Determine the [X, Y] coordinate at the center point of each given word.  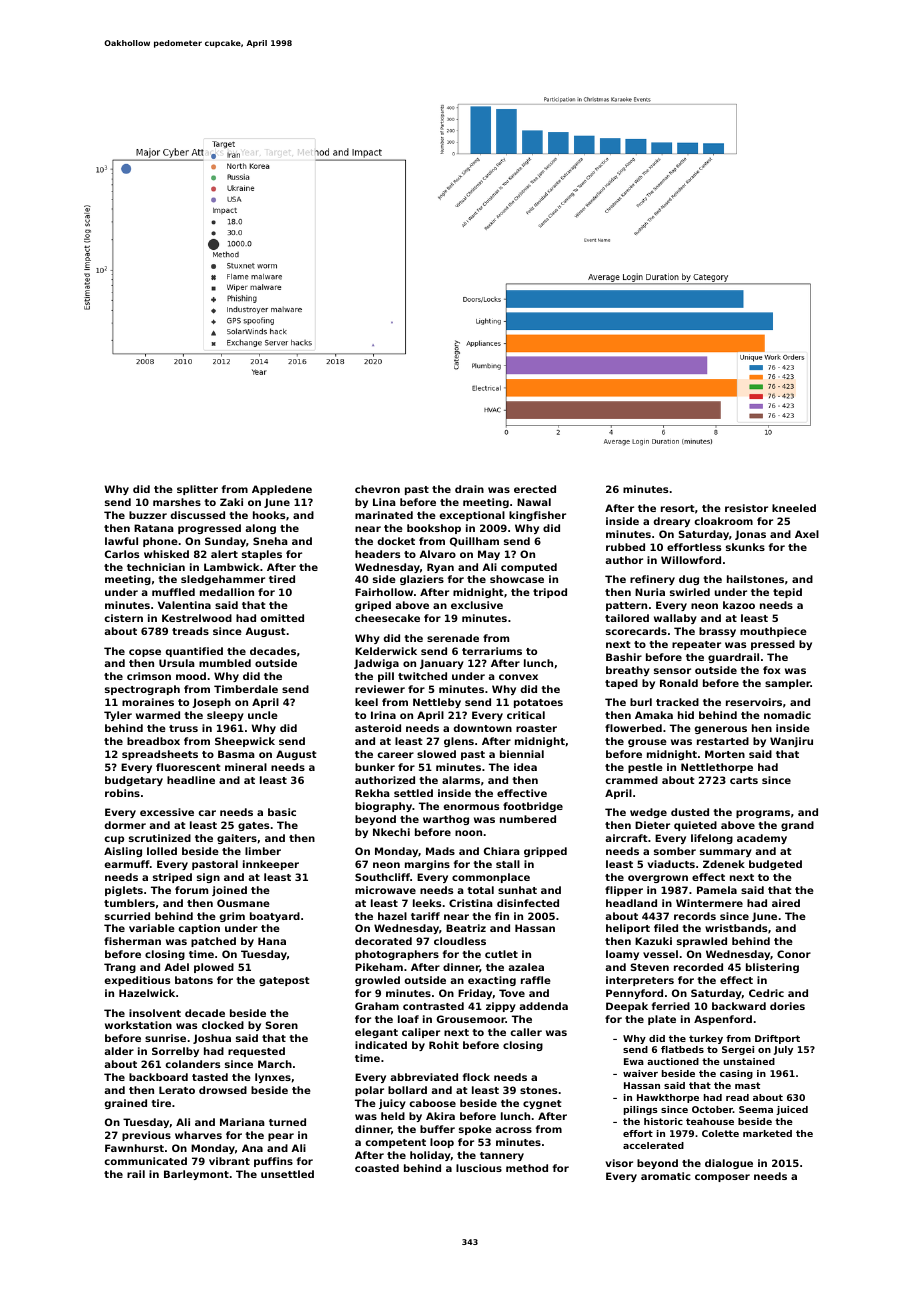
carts [744, 780]
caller [526, 1032]
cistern [123, 618]
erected [535, 489]
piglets [124, 891]
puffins [273, 1162]
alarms [461, 780]
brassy [717, 632]
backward [739, 1006]
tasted [210, 1077]
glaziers [422, 580]
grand [797, 826]
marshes [177, 502]
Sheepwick [245, 742]
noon [468, 833]
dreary [671, 522]
